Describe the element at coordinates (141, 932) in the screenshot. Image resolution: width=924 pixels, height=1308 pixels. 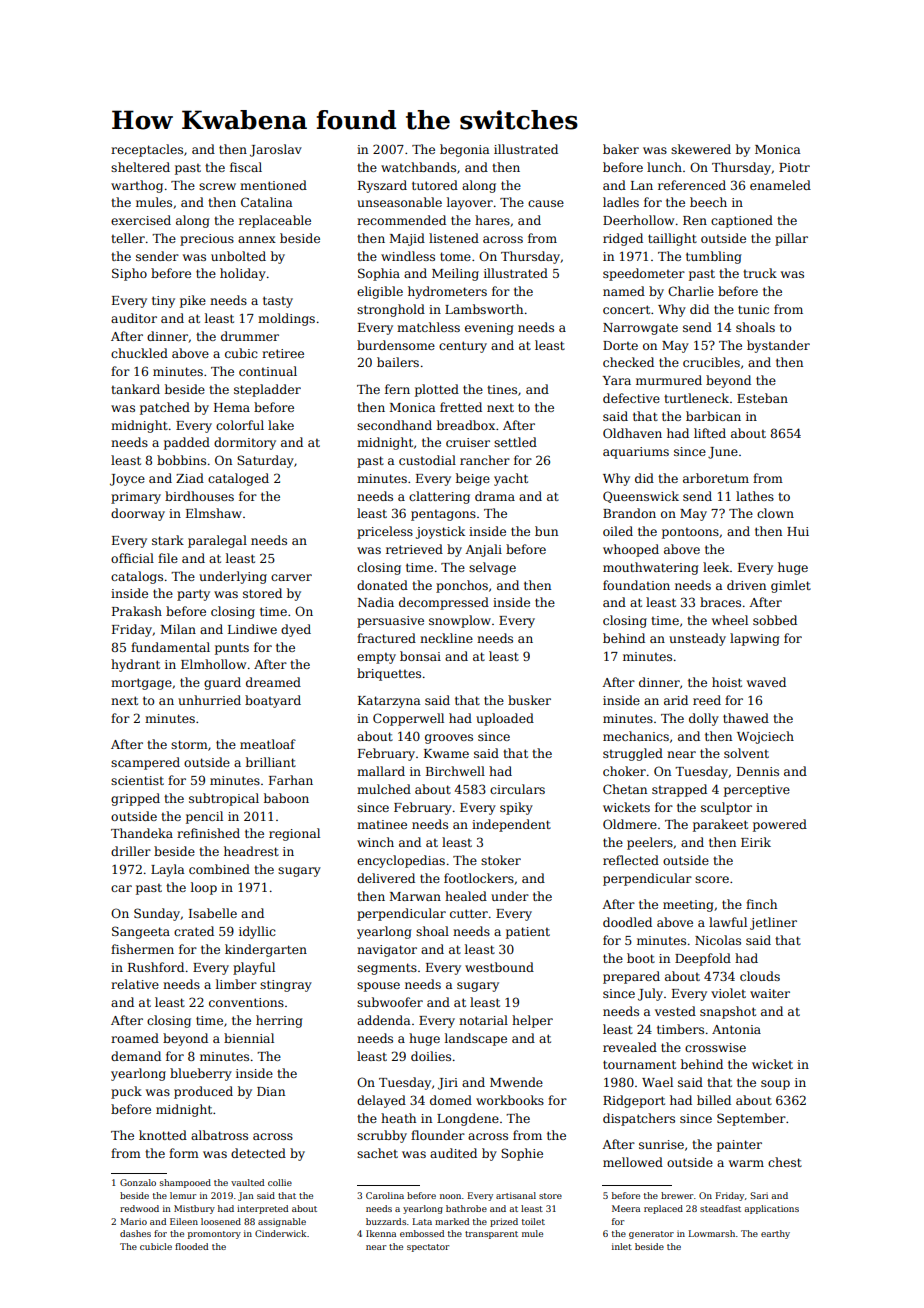
I see `Sangeeta` at that location.
